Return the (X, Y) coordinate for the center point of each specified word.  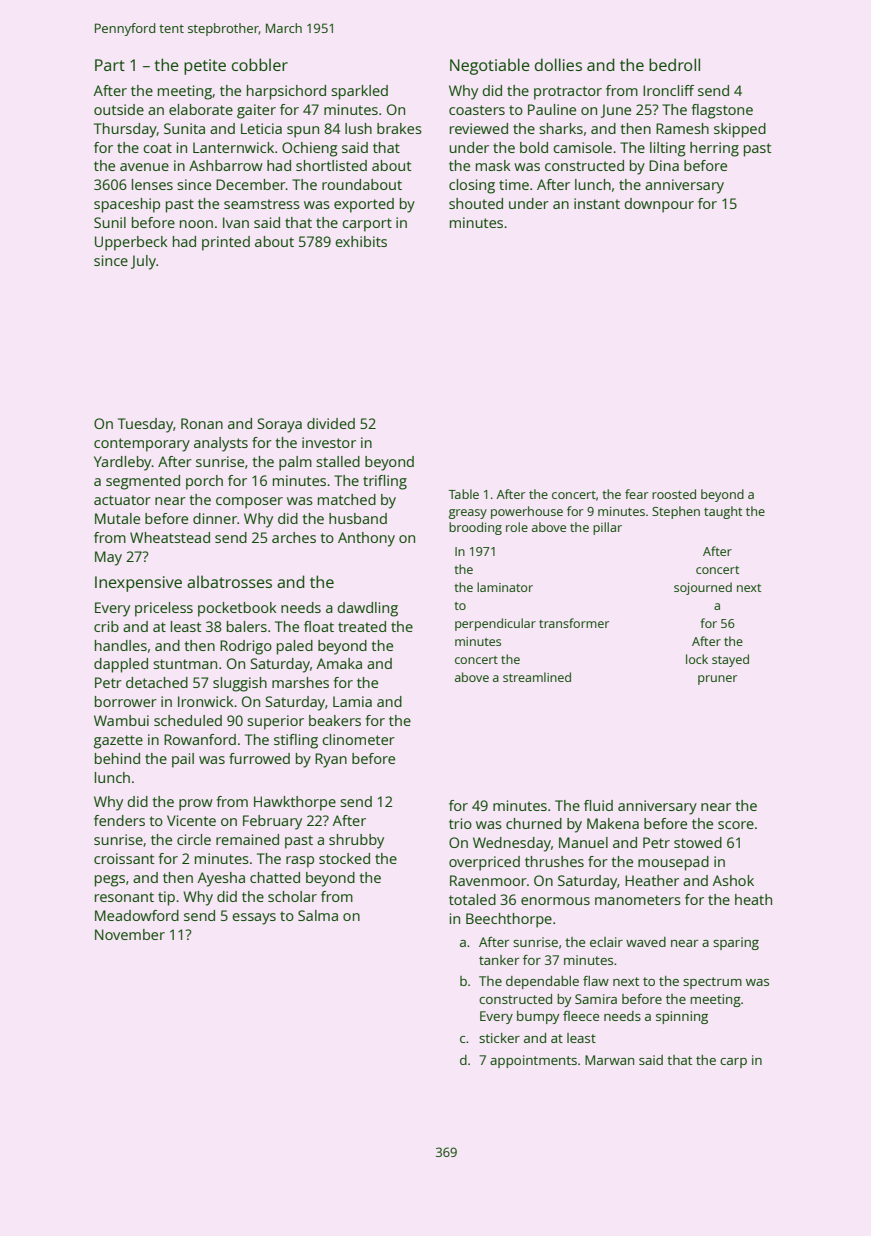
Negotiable (490, 66)
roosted (674, 494)
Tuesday (145, 425)
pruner (717, 680)
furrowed (259, 758)
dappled (121, 665)
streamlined (537, 677)
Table (464, 494)
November (130, 934)
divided (331, 423)
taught (723, 512)
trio (460, 823)
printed (226, 243)
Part (110, 65)
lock (697, 659)
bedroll (674, 64)
